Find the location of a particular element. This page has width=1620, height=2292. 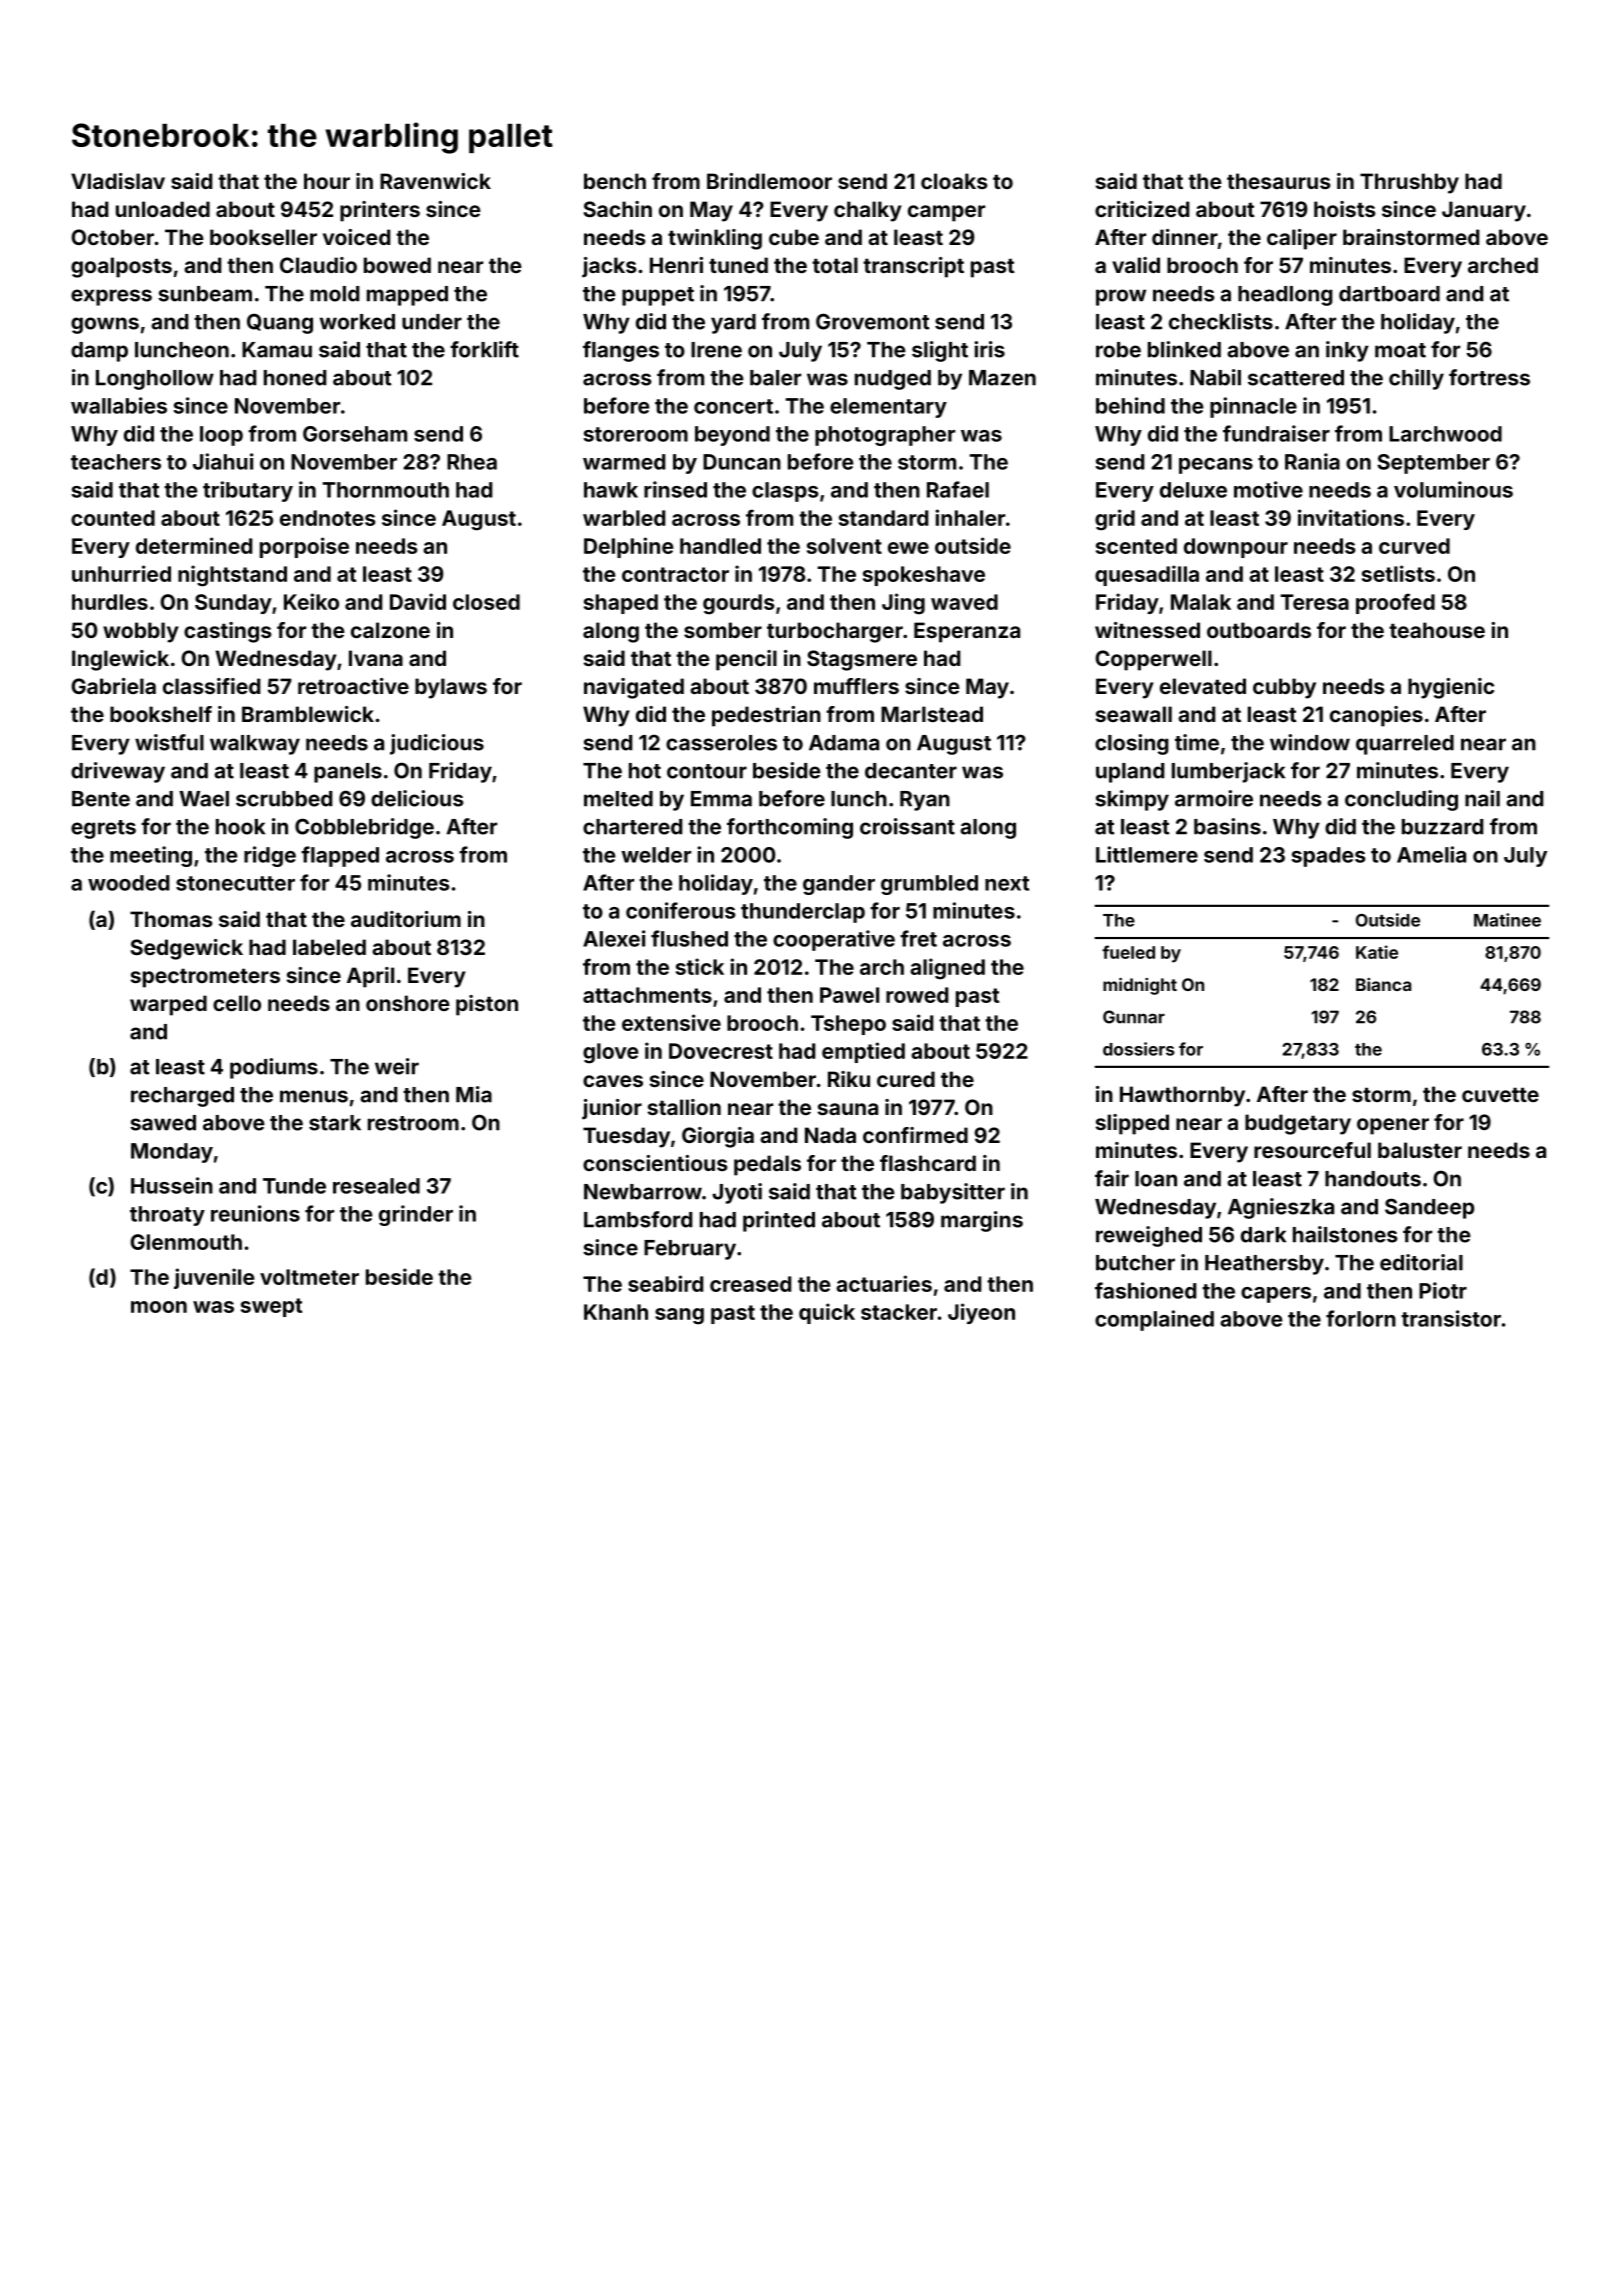

Emma is located at coordinates (721, 799).
